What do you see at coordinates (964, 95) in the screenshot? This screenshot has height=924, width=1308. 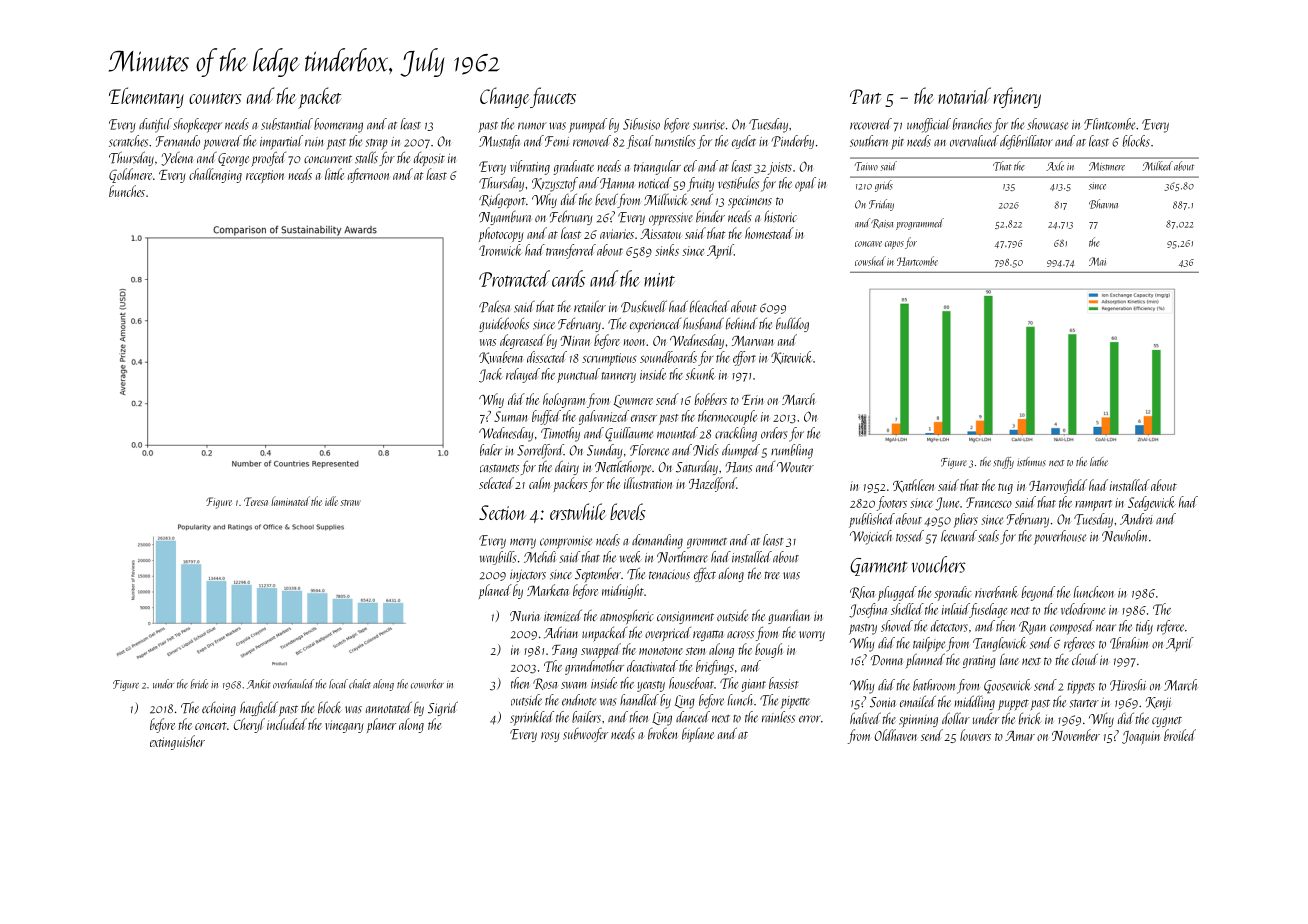 I see `notarial` at bounding box center [964, 95].
